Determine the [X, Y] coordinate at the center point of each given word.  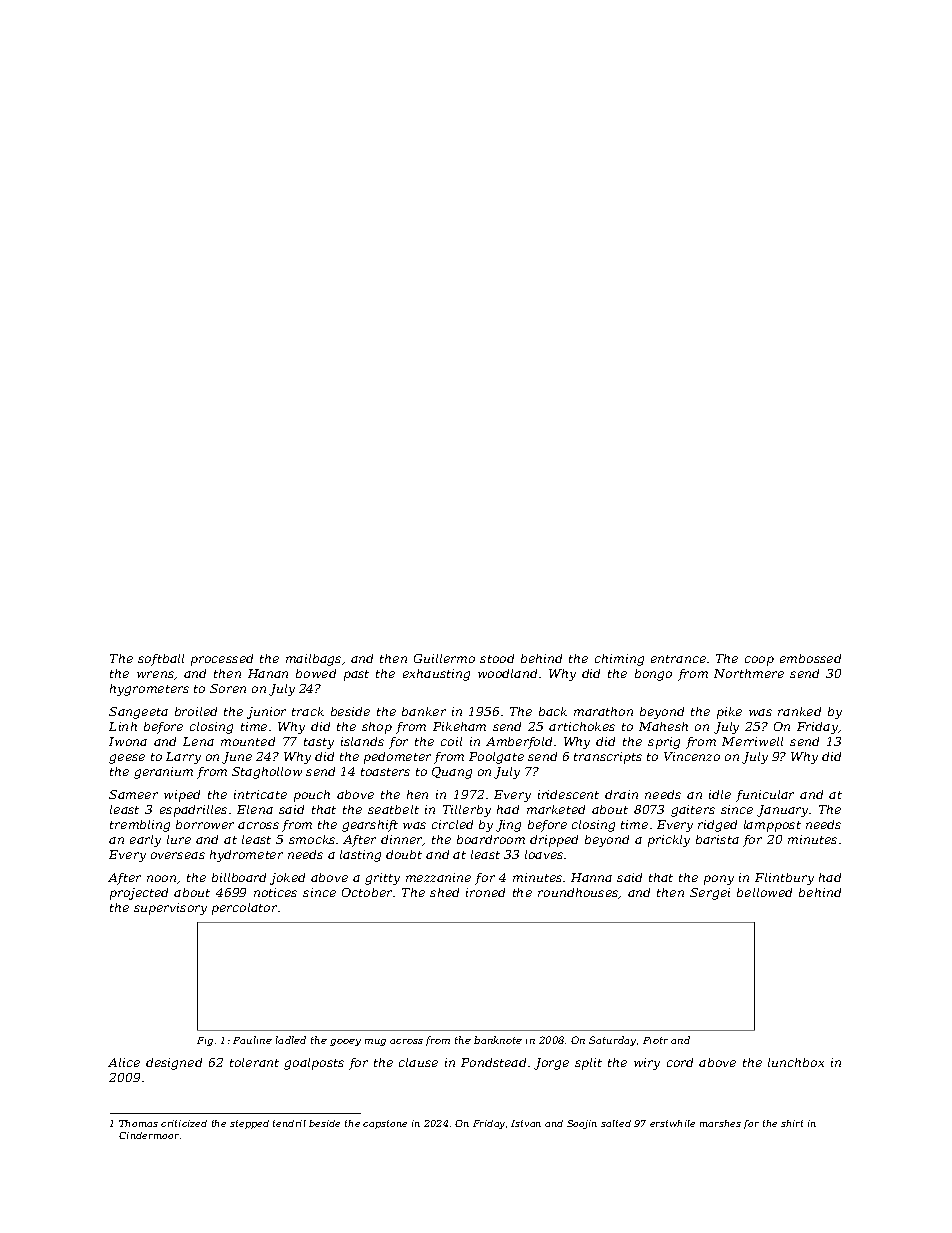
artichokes [582, 726]
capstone [385, 1124]
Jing [508, 826]
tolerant [254, 1062]
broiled [196, 711]
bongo [653, 675]
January [782, 811]
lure [179, 839]
